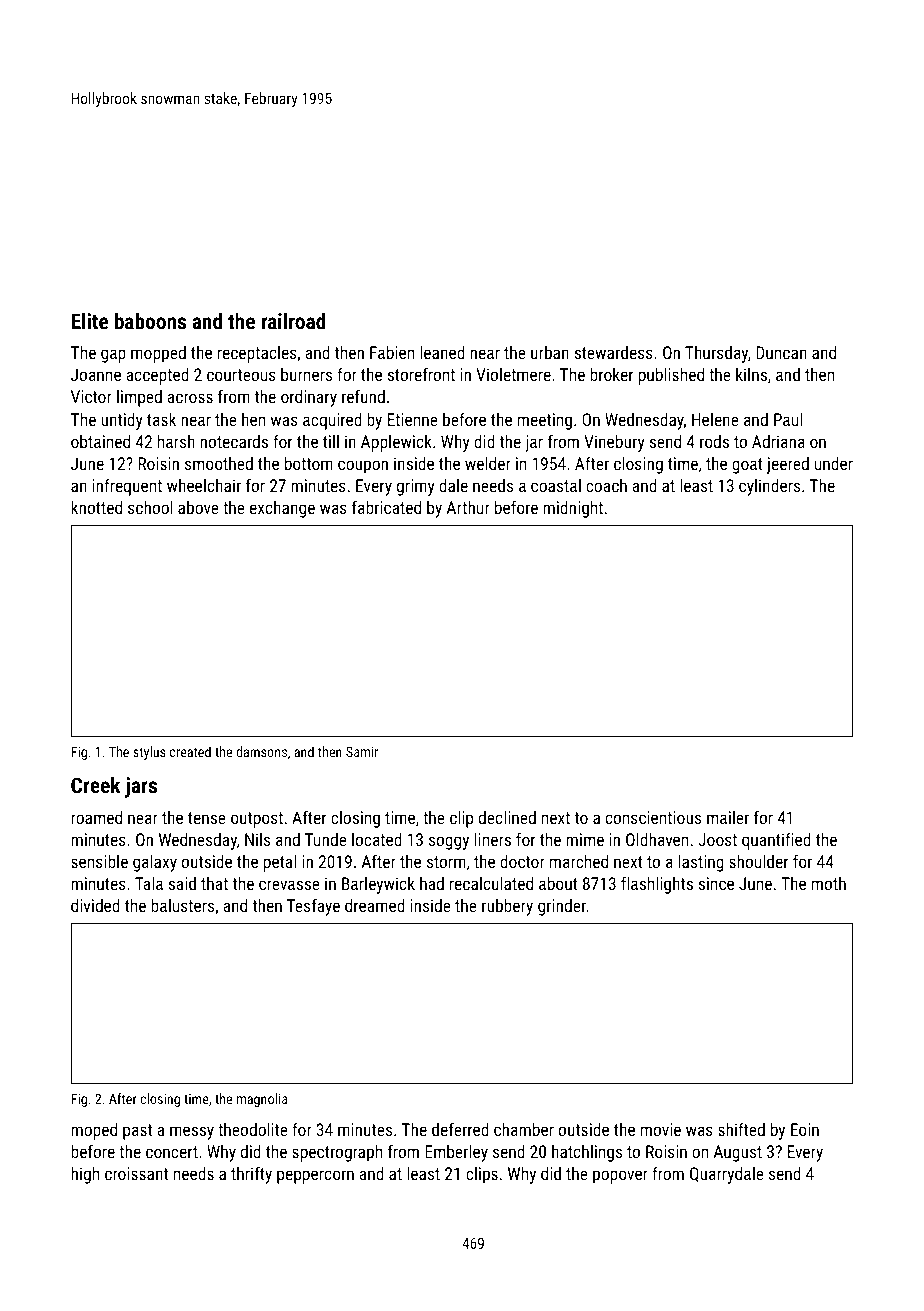  What do you see at coordinates (113, 356) in the screenshot?
I see `gap` at bounding box center [113, 356].
